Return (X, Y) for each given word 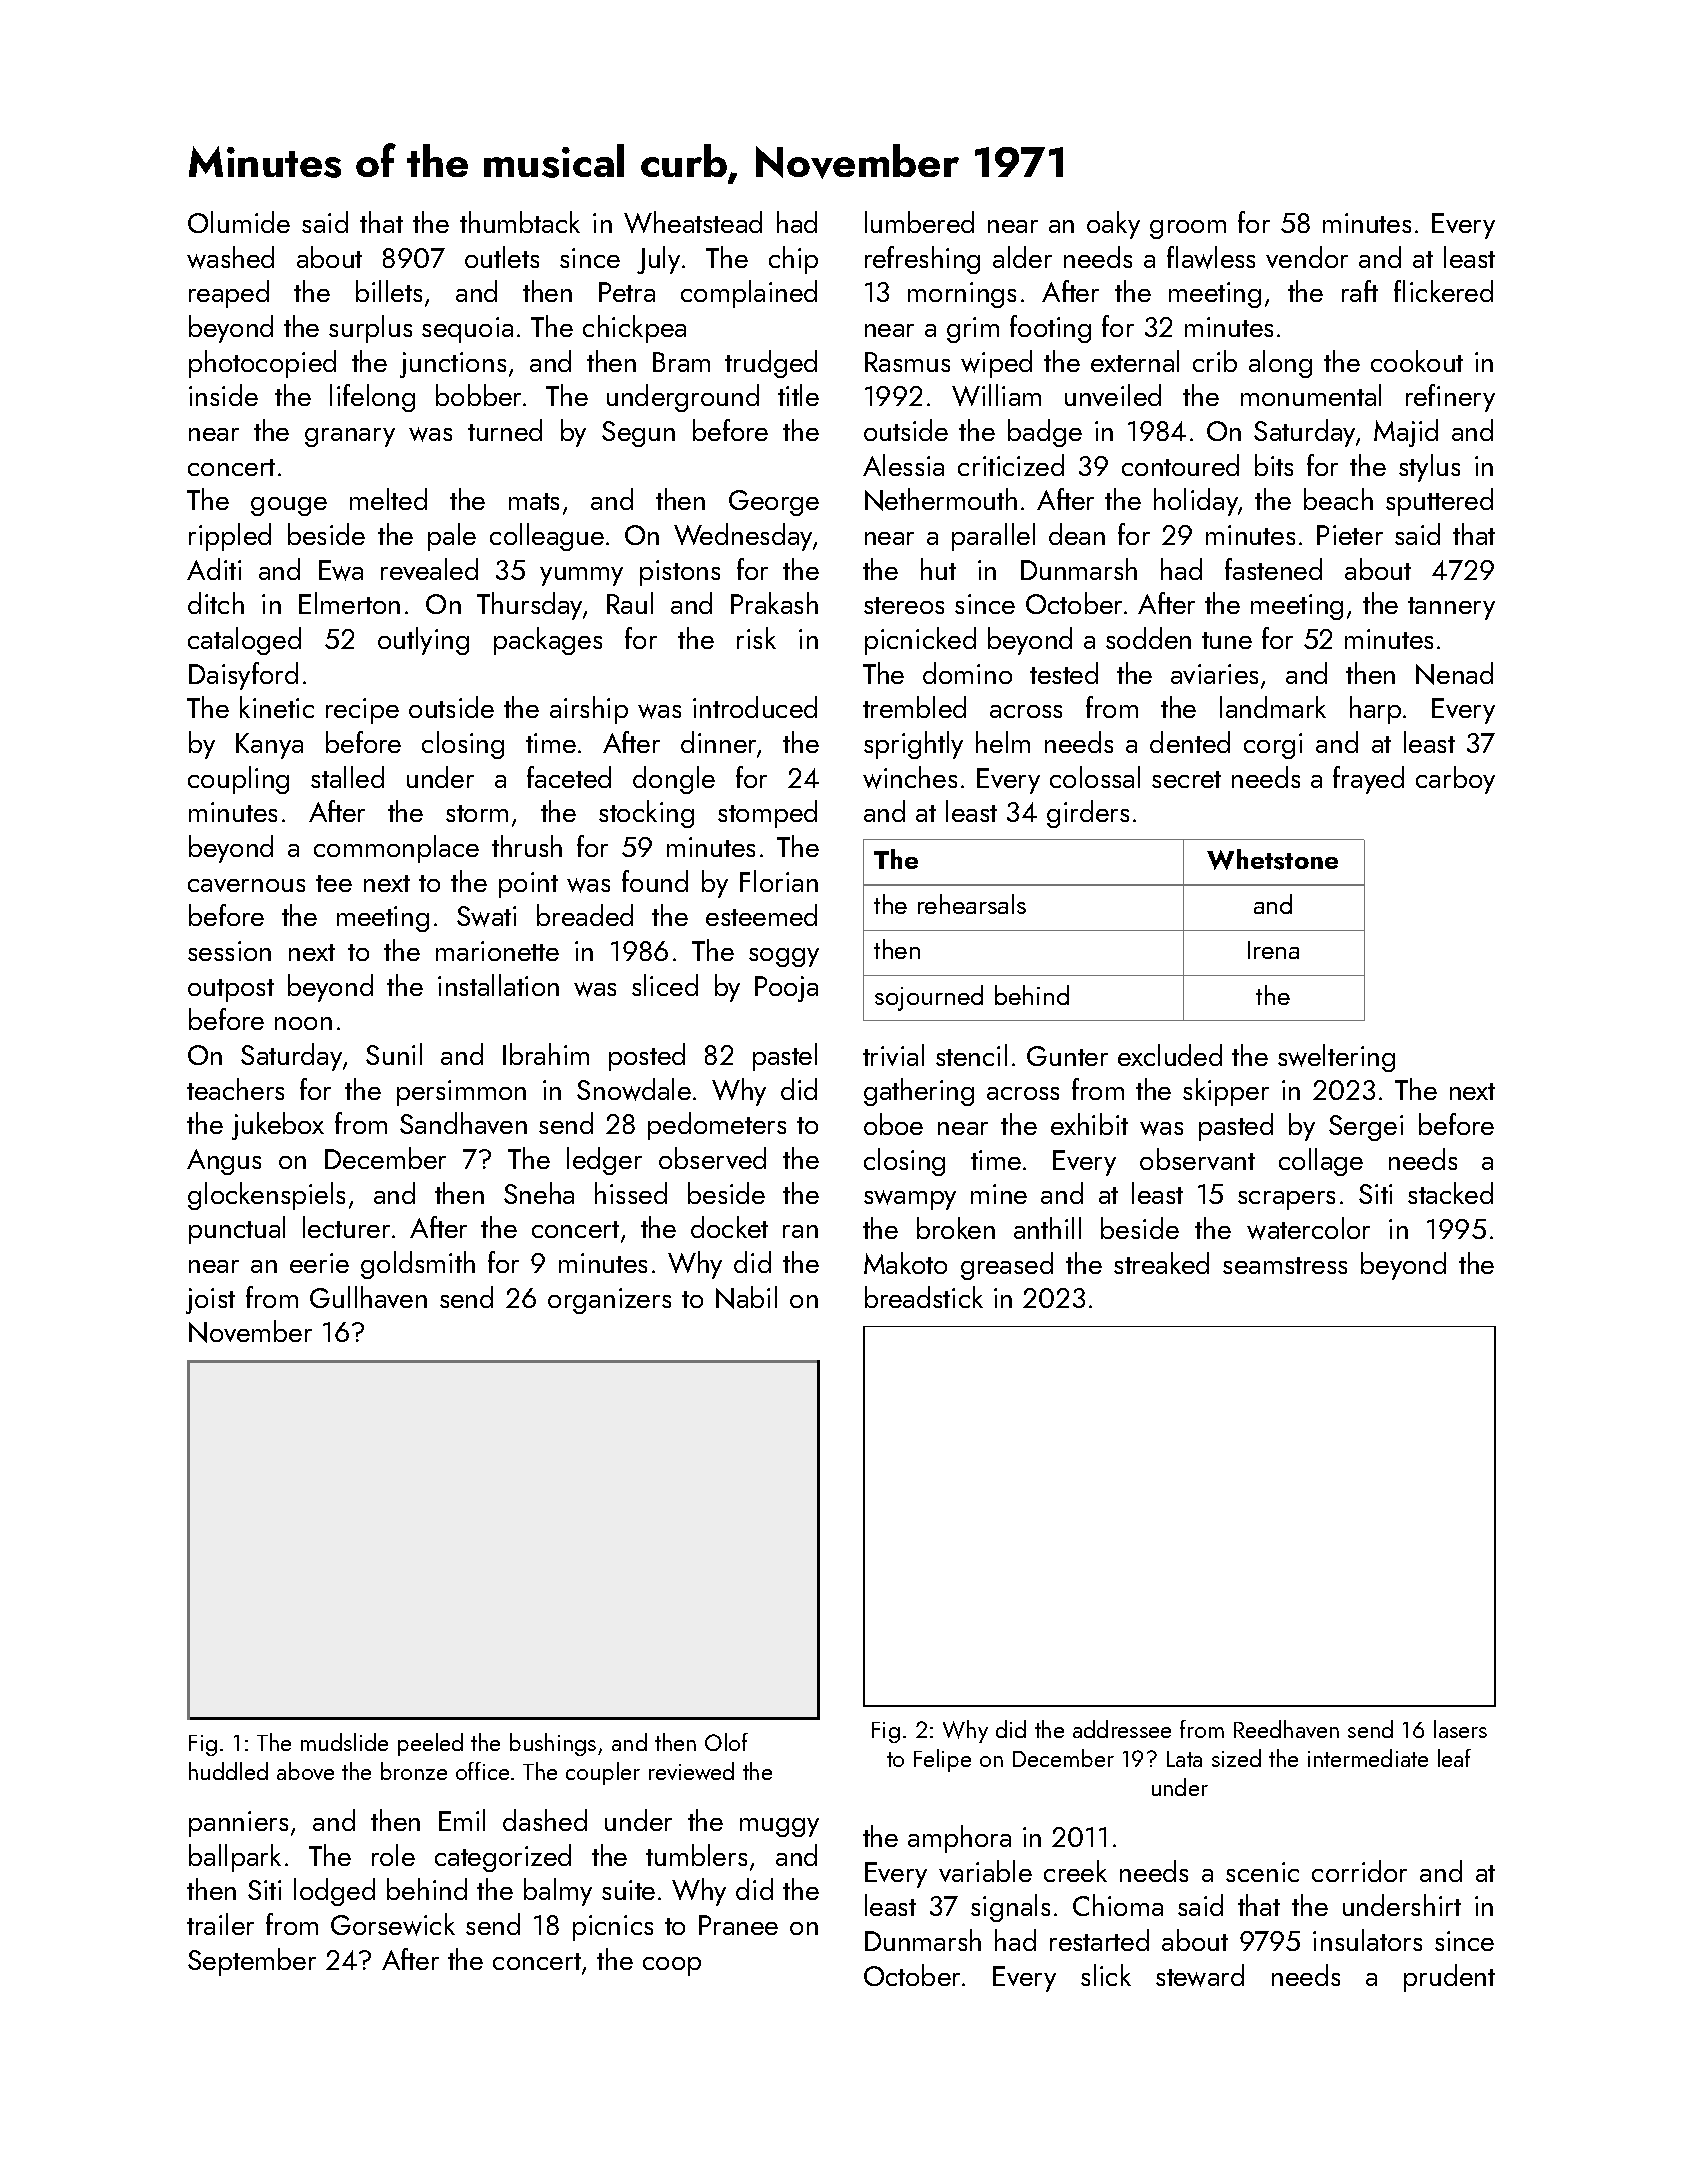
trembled (914, 707)
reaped (229, 294)
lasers (1460, 1729)
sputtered (1439, 502)
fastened (1273, 569)
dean (1077, 534)
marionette (497, 951)
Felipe (942, 1760)
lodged (334, 1892)
